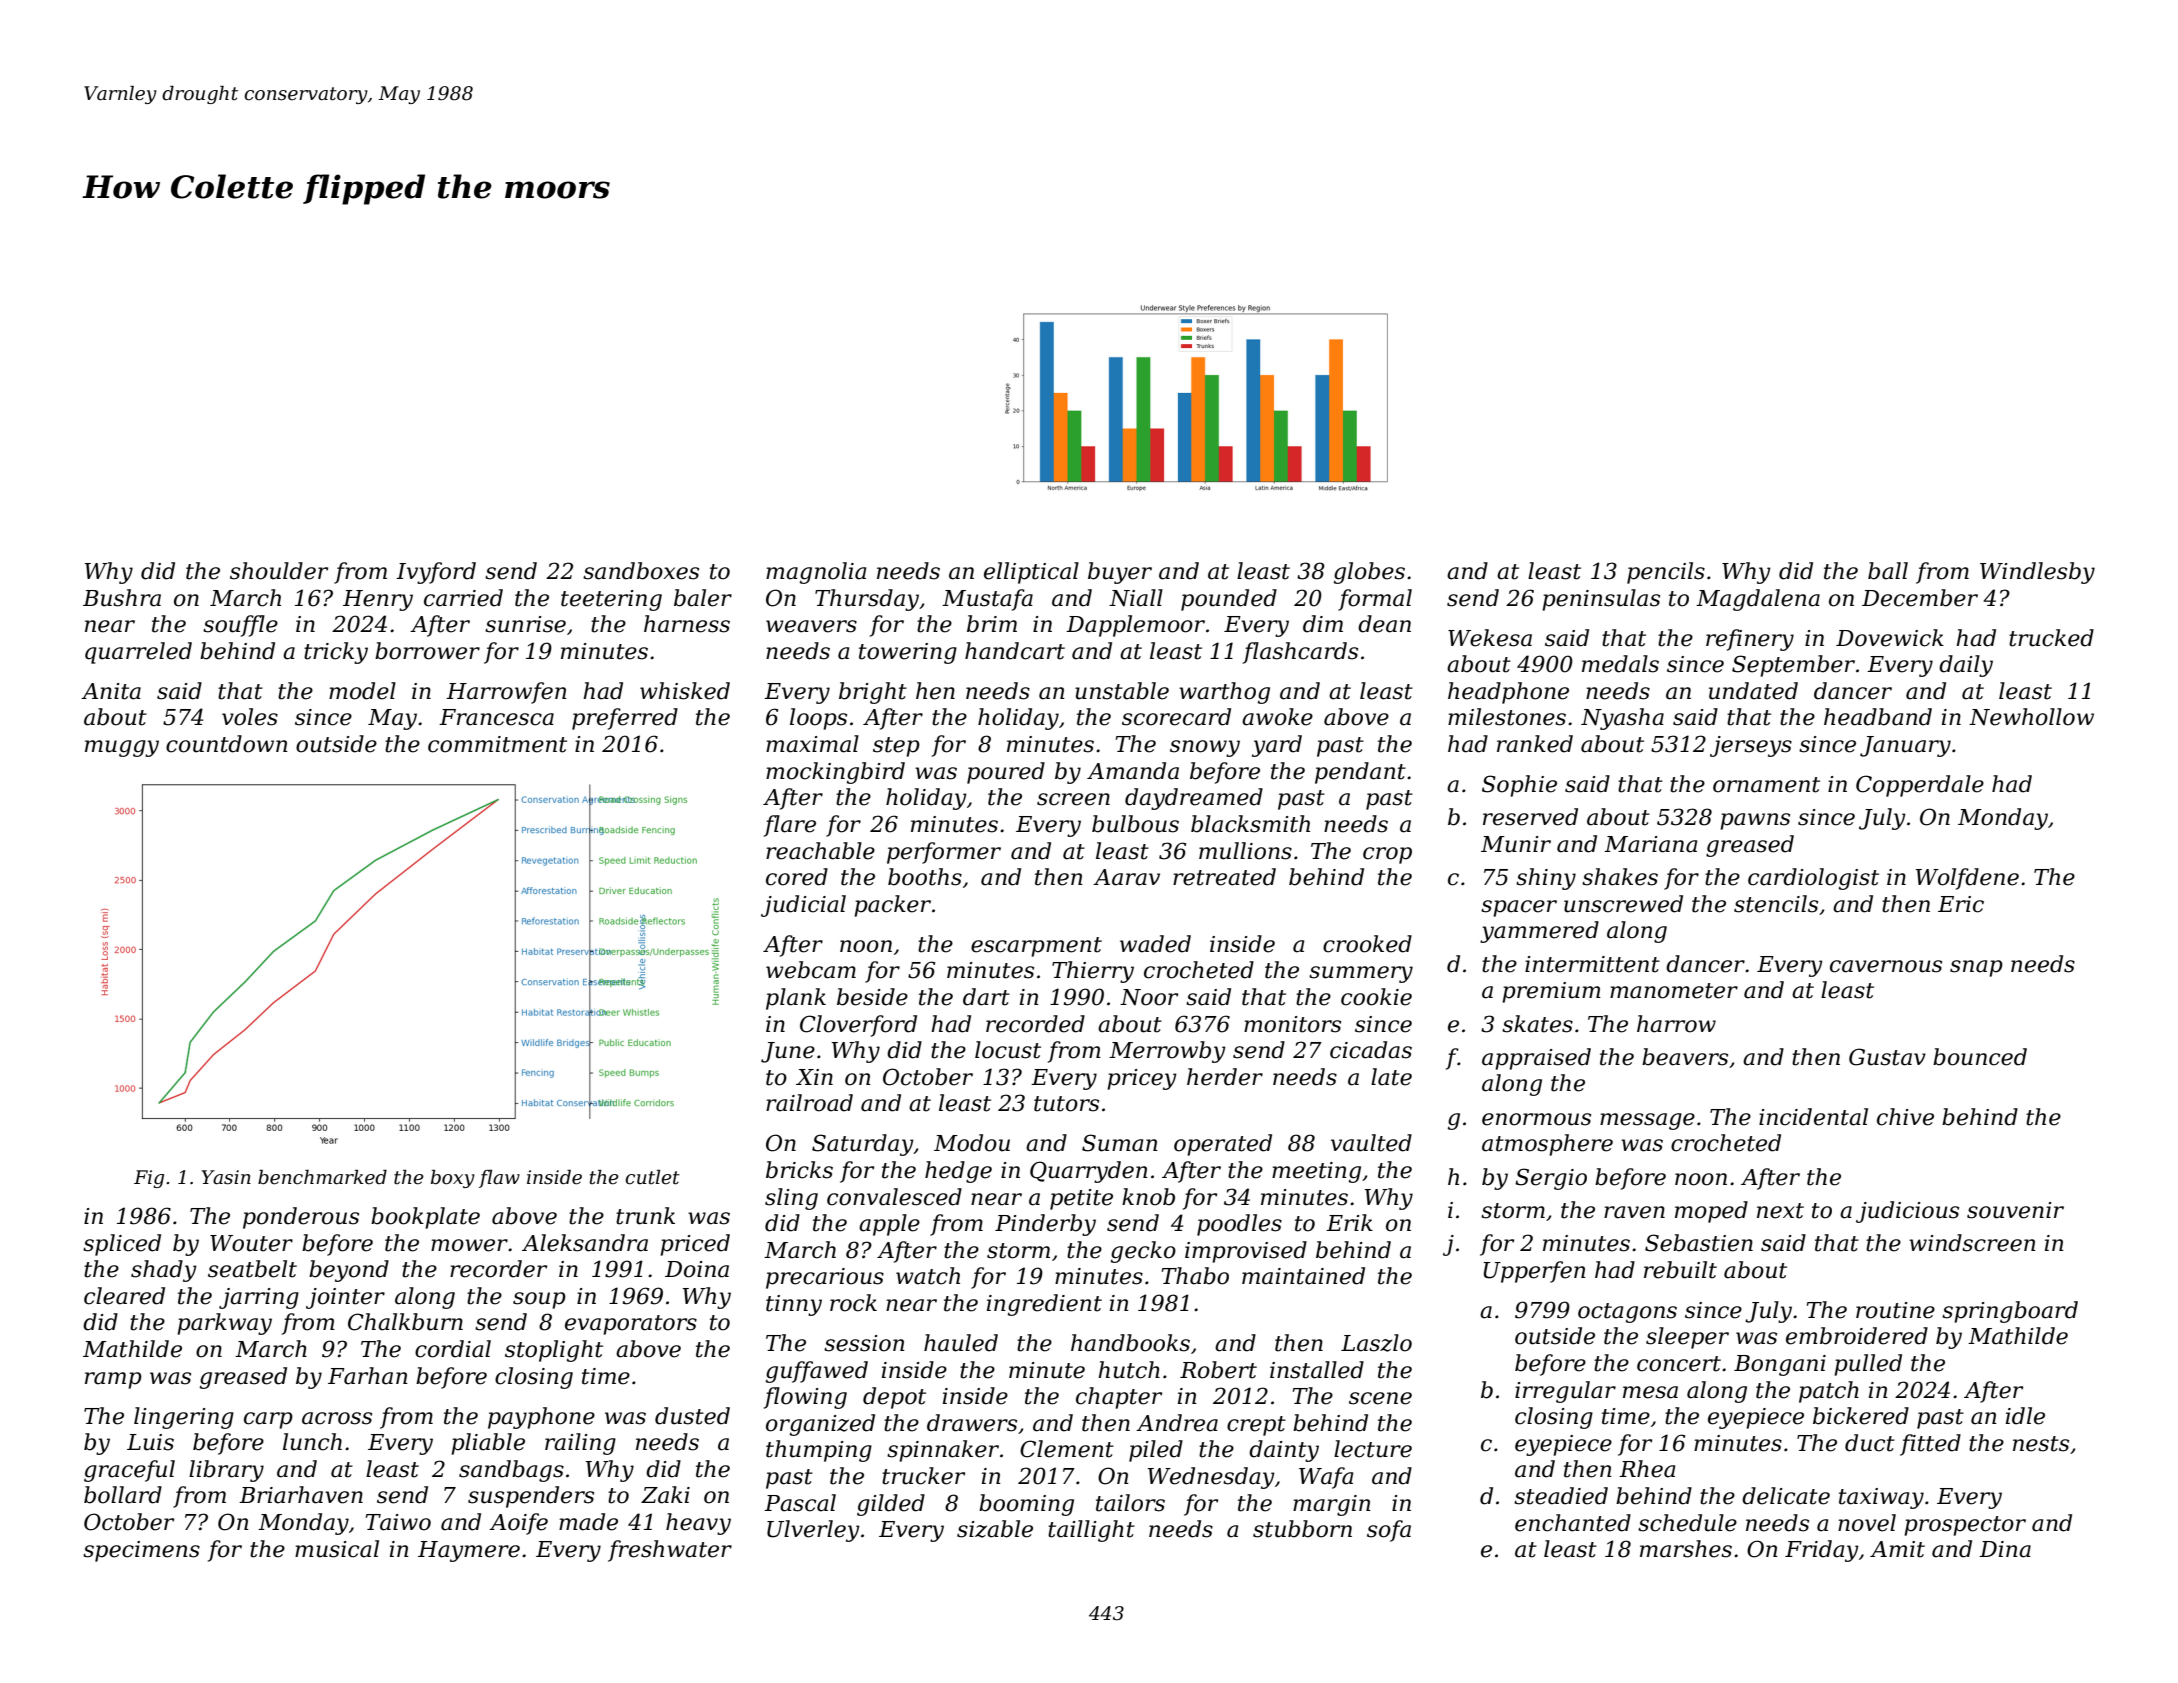  I want to click on benchmarked, so click(322, 1177).
